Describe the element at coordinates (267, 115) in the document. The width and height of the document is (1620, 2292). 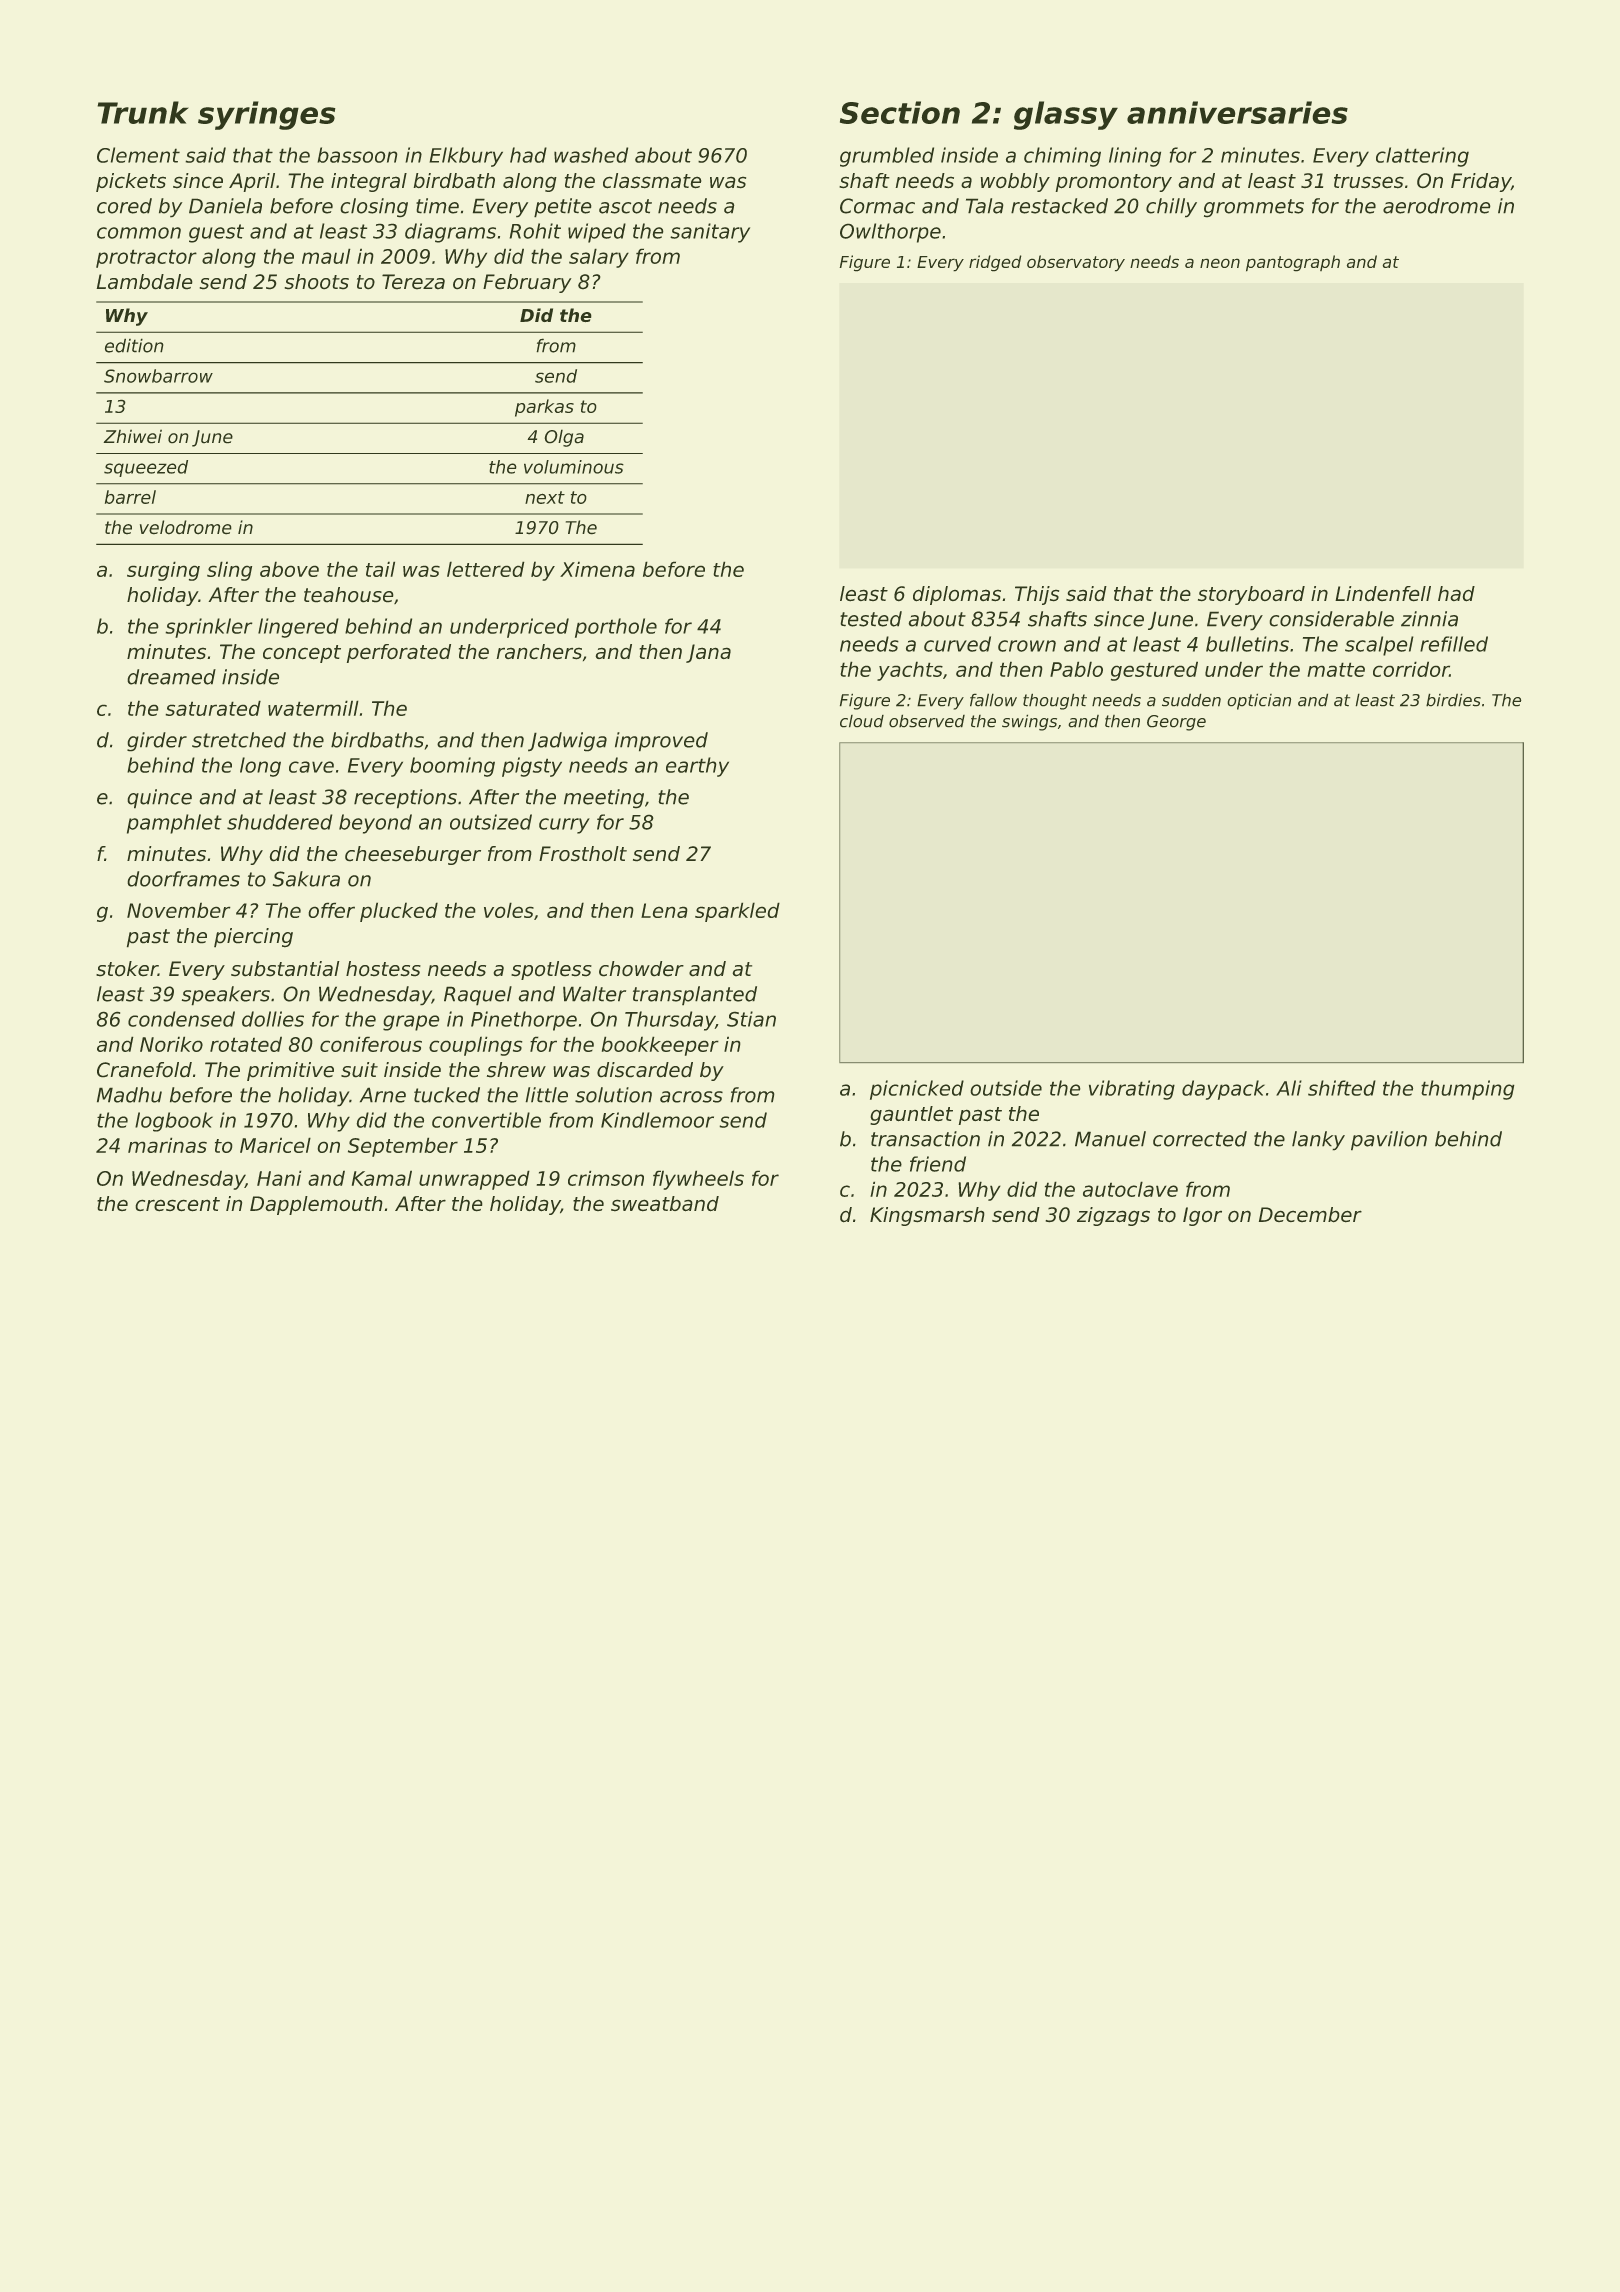
I see `syringes` at that location.
